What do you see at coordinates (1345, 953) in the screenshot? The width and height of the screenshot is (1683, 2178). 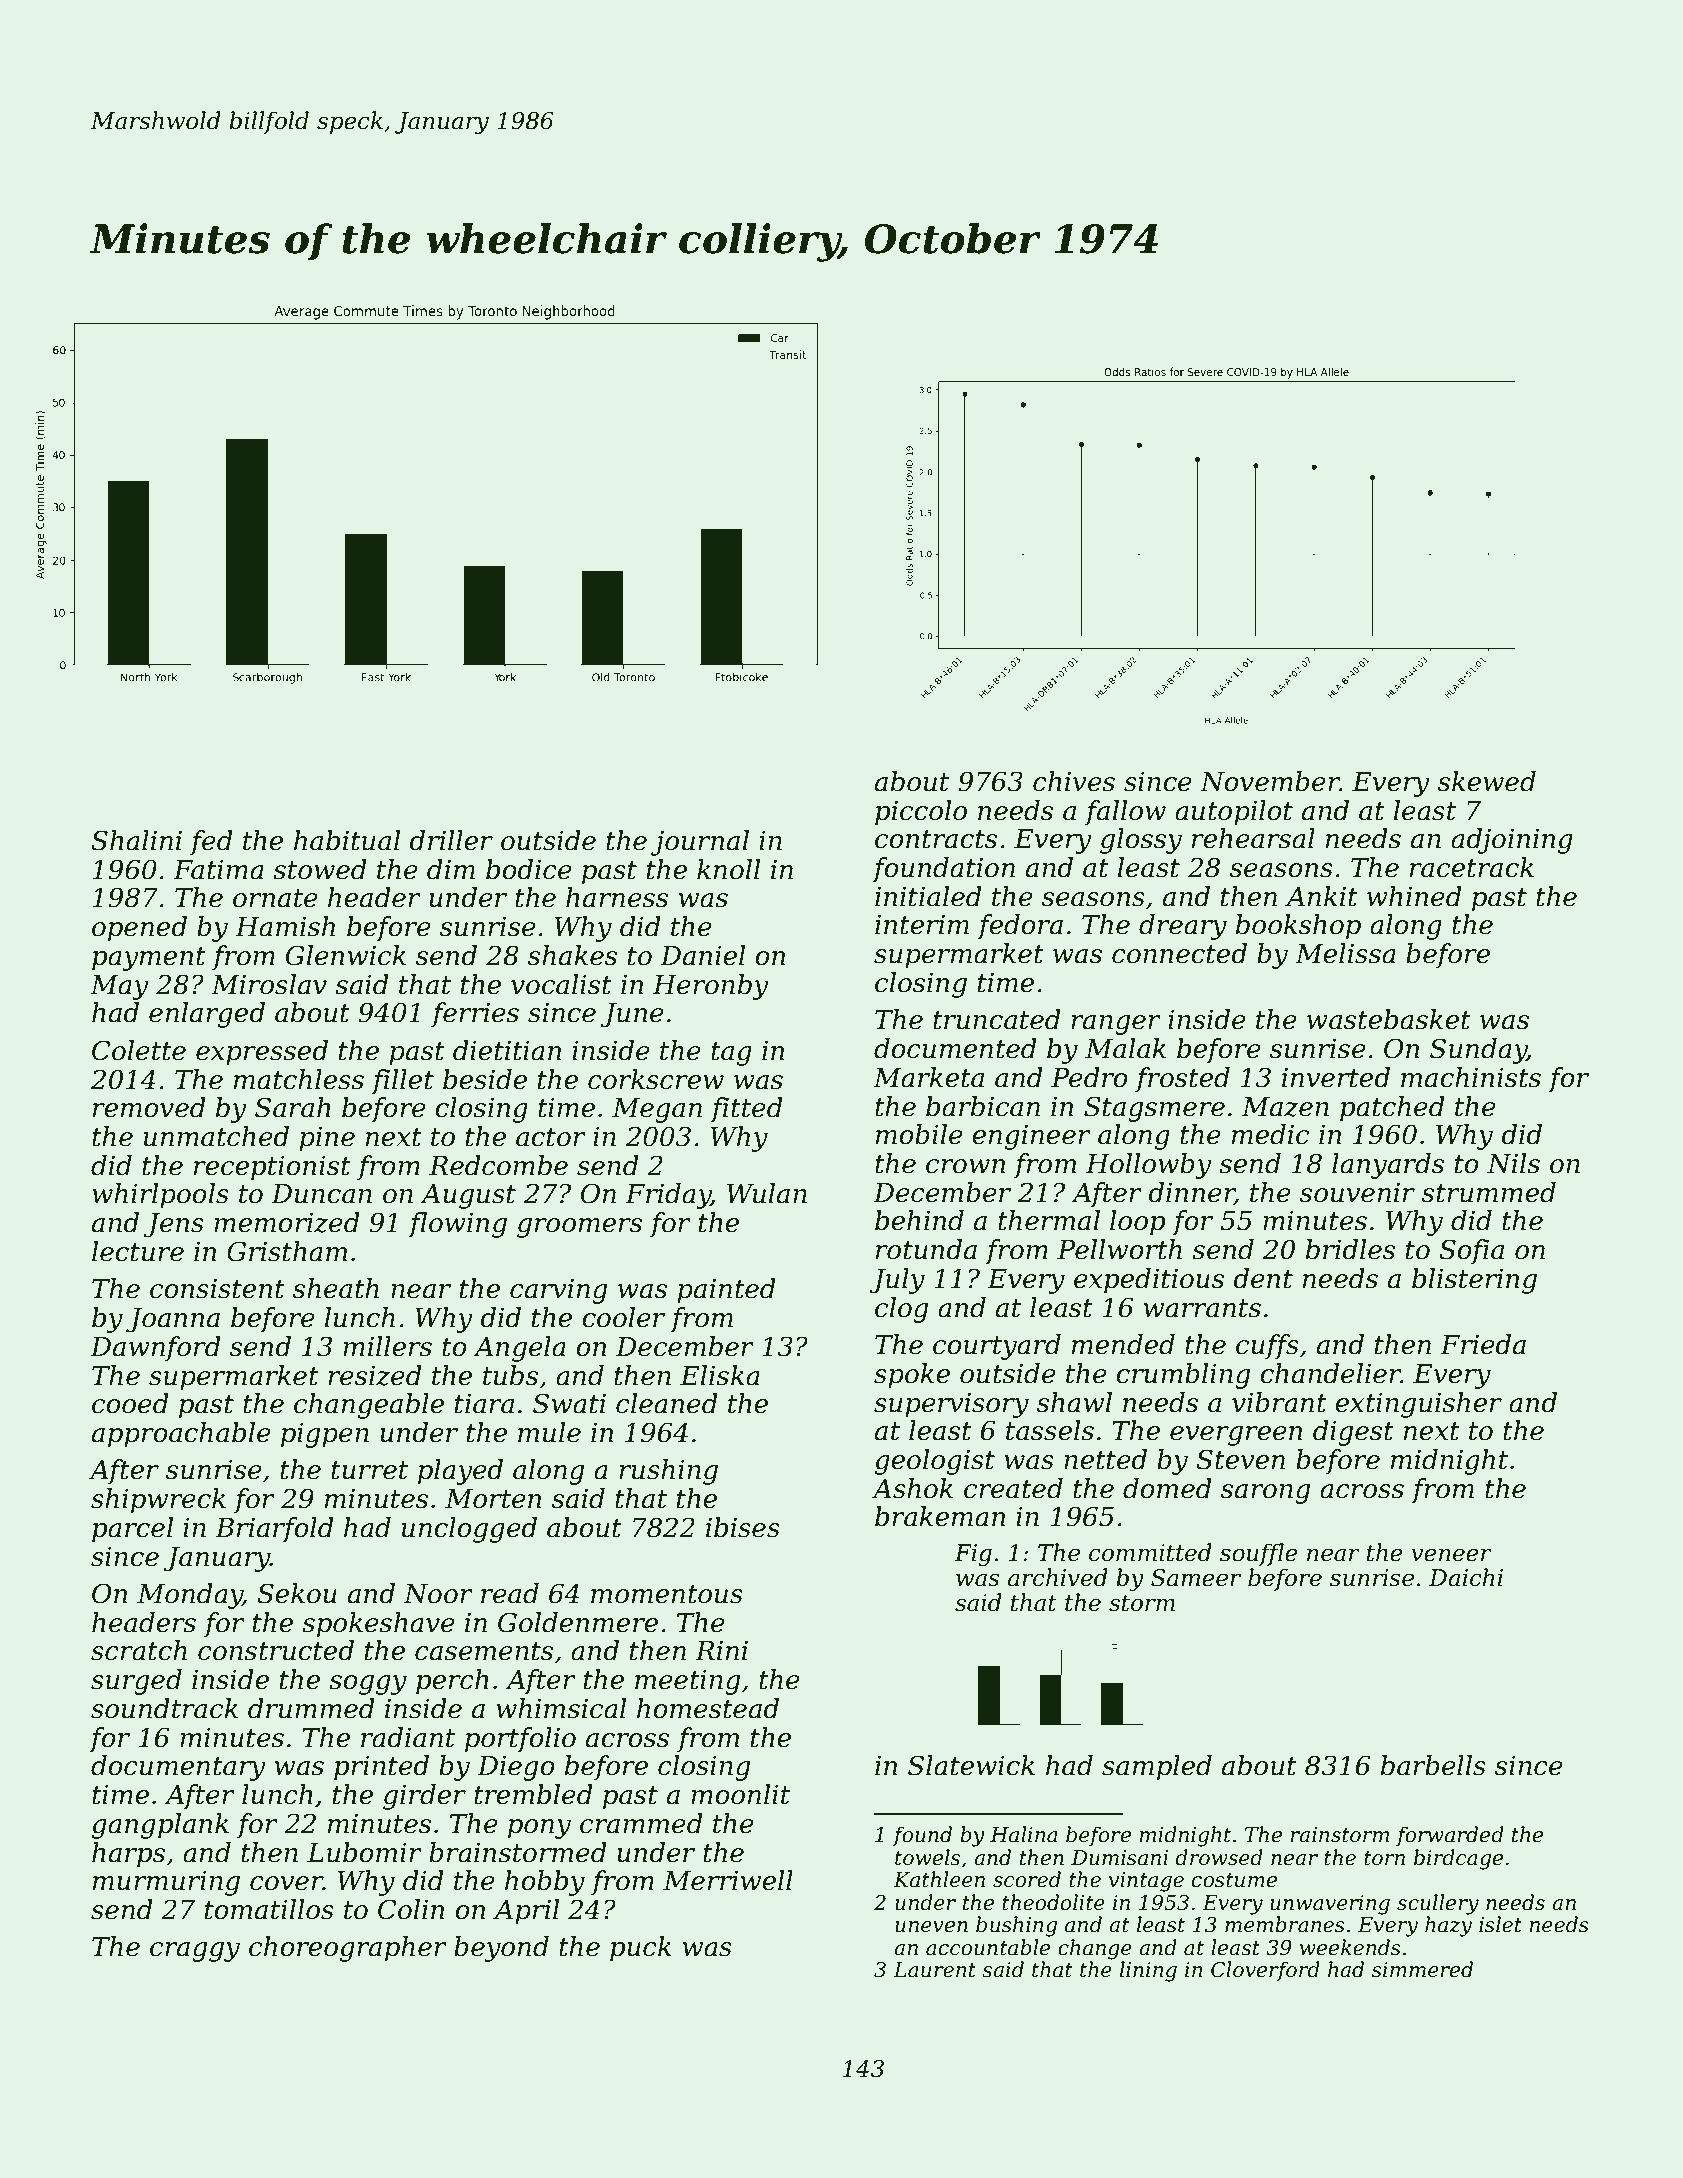 I see `Melissa` at bounding box center [1345, 953].
